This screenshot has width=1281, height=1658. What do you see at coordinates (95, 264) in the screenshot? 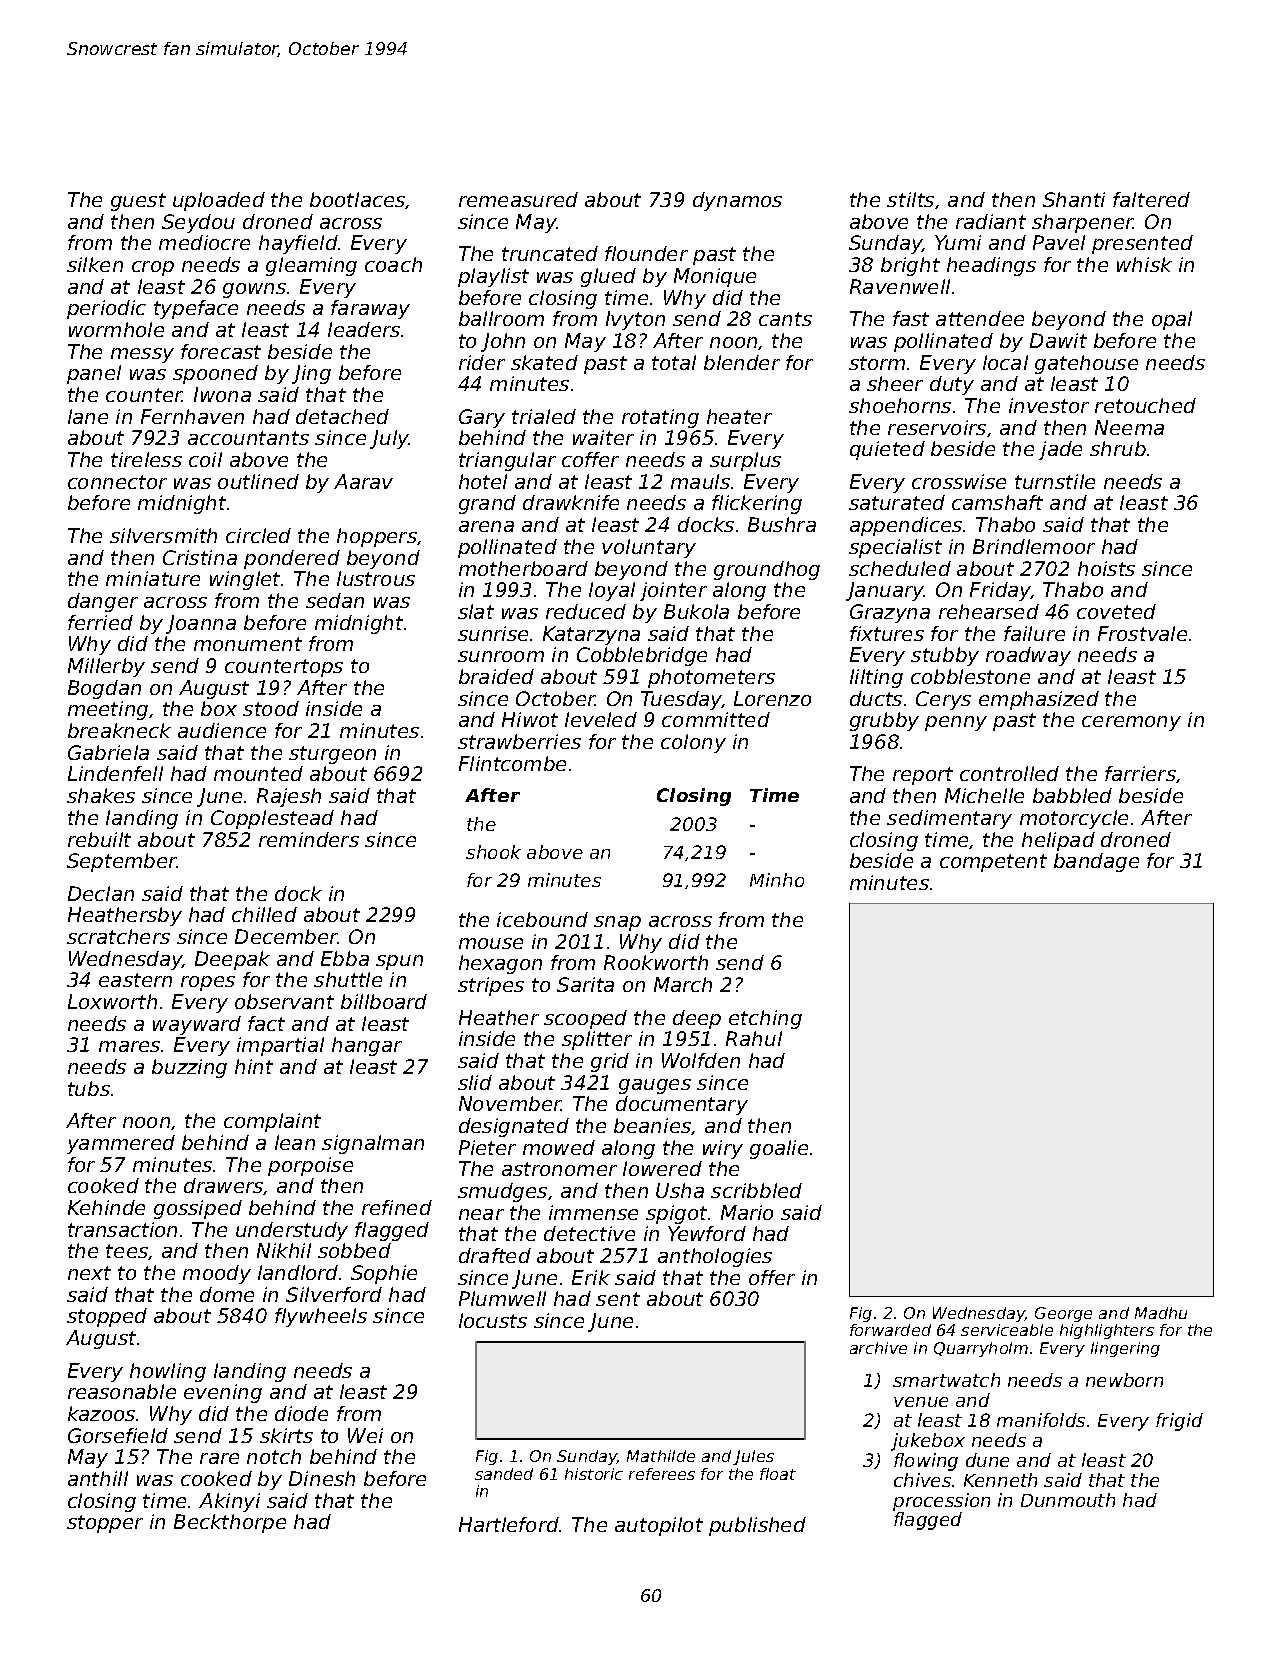
I see `silken` at bounding box center [95, 264].
